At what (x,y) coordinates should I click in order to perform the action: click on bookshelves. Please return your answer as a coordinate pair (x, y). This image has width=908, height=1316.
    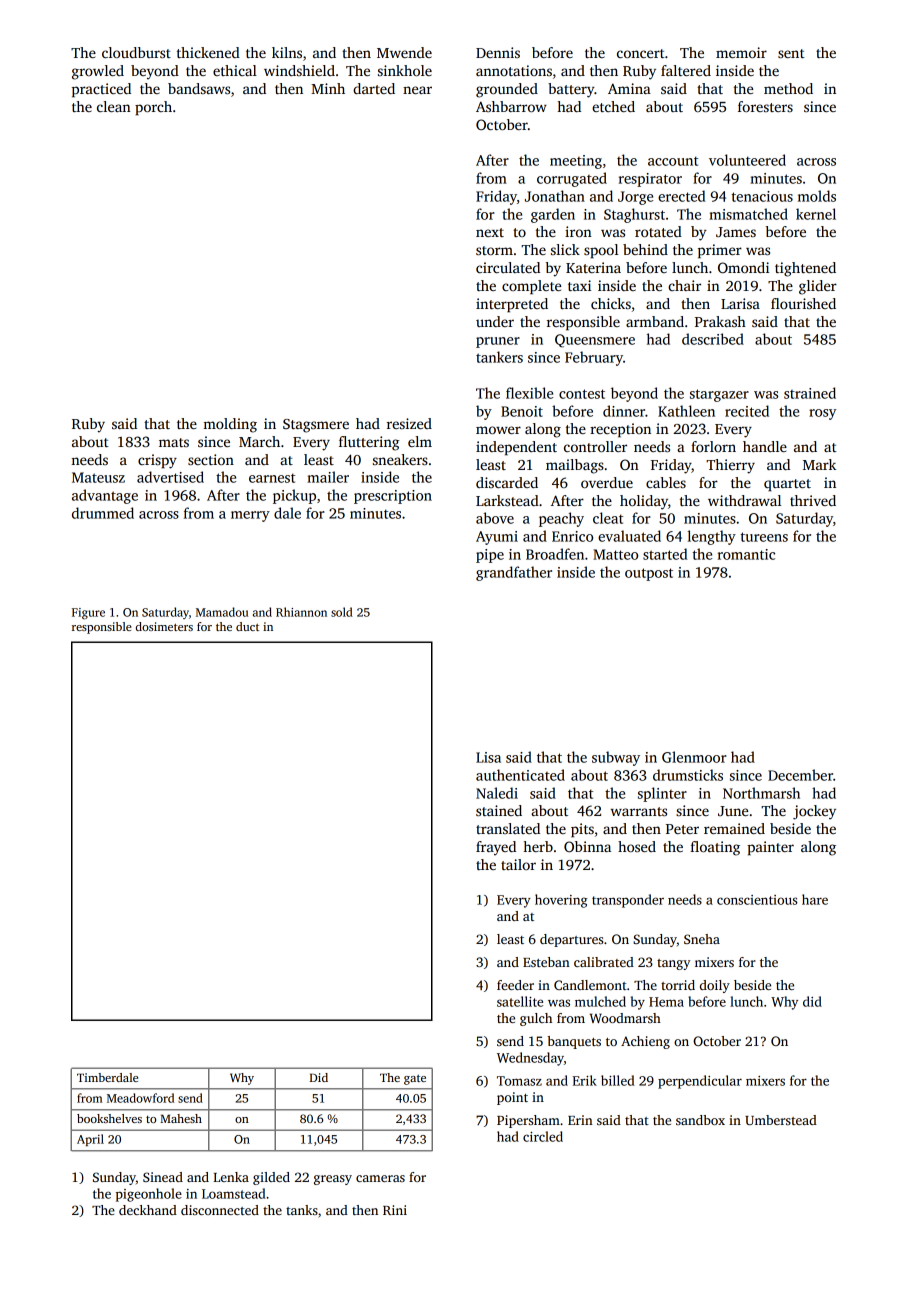
    Looking at the image, I should click on (109, 1118).
